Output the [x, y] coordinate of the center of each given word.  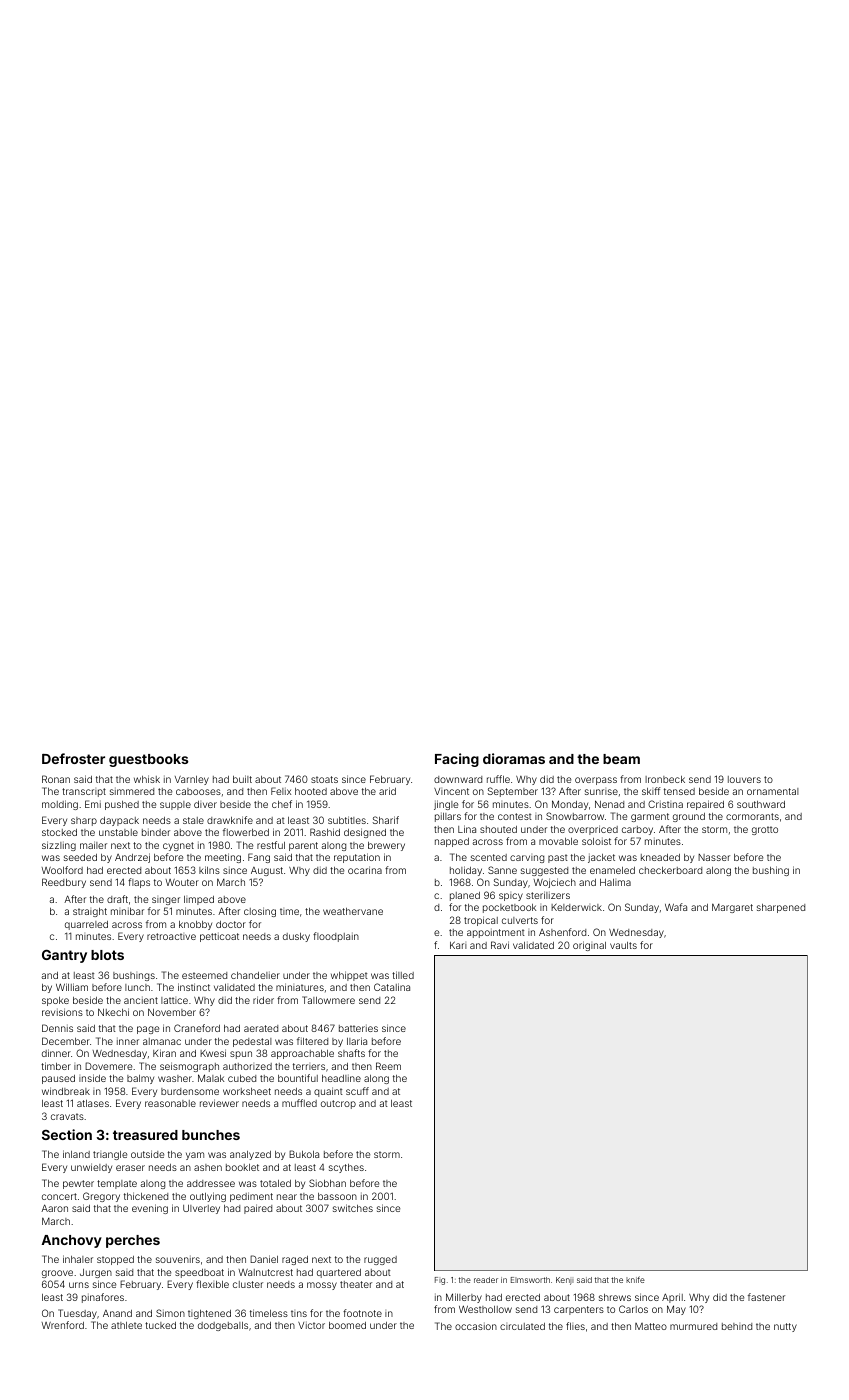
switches [353, 1208]
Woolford [62, 870]
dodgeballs [223, 1326]
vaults [623, 945]
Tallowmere [328, 1000]
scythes [346, 1168]
